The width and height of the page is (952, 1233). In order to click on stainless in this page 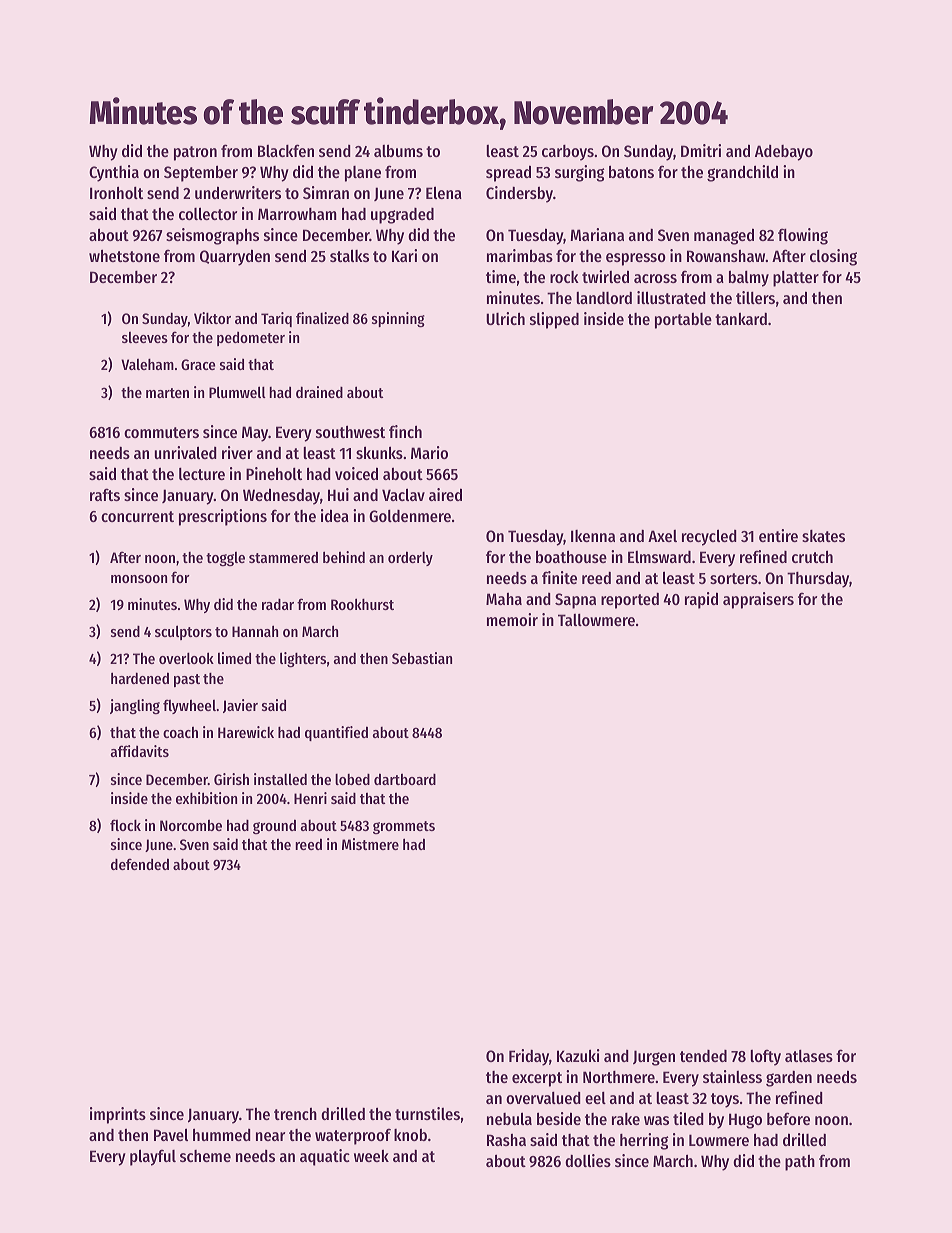, I will do `click(732, 1076)`.
